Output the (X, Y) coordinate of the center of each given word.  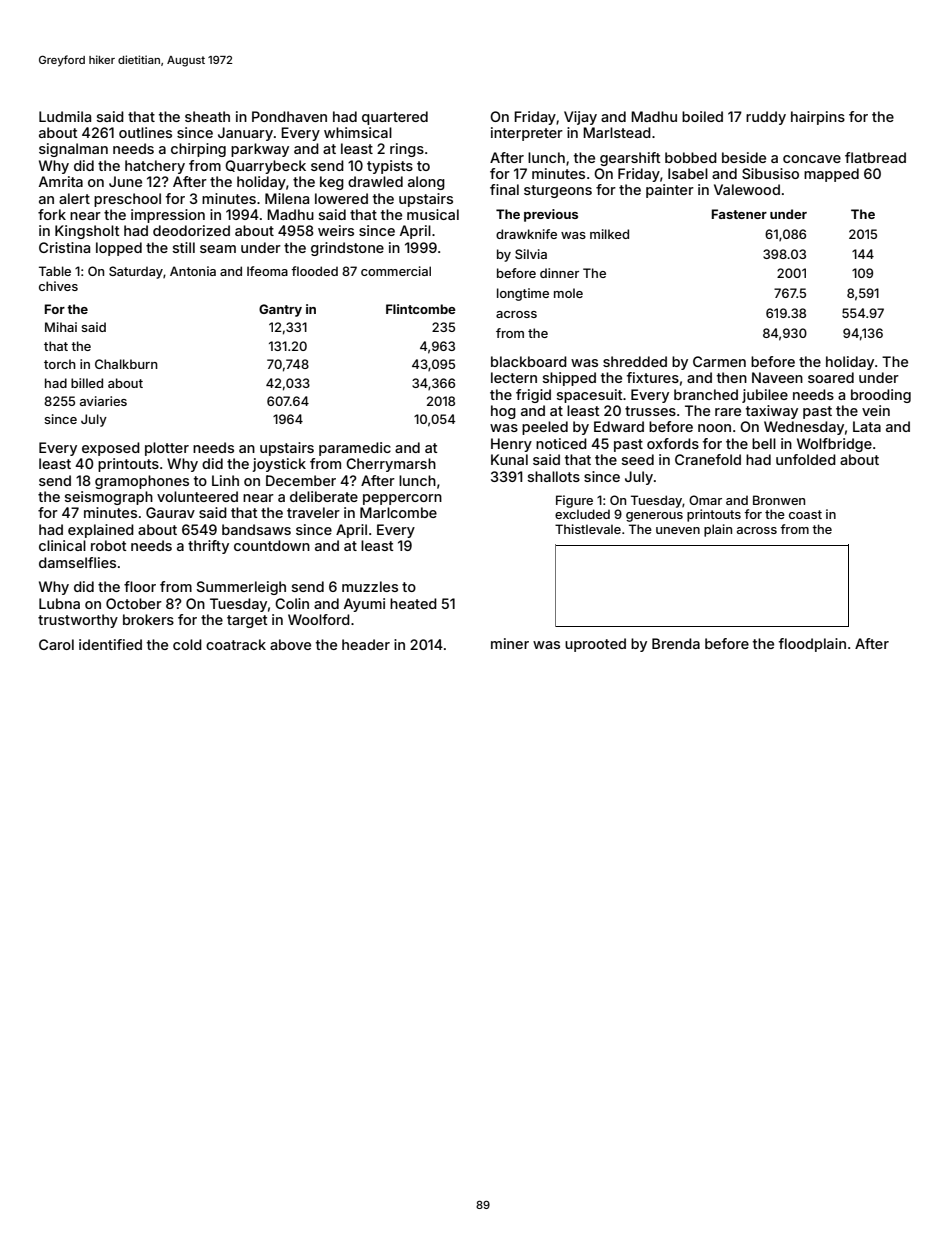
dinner (559, 273)
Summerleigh (241, 588)
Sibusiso (770, 173)
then (732, 377)
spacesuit (590, 396)
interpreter (527, 134)
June (125, 181)
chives (58, 286)
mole (568, 293)
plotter (167, 449)
